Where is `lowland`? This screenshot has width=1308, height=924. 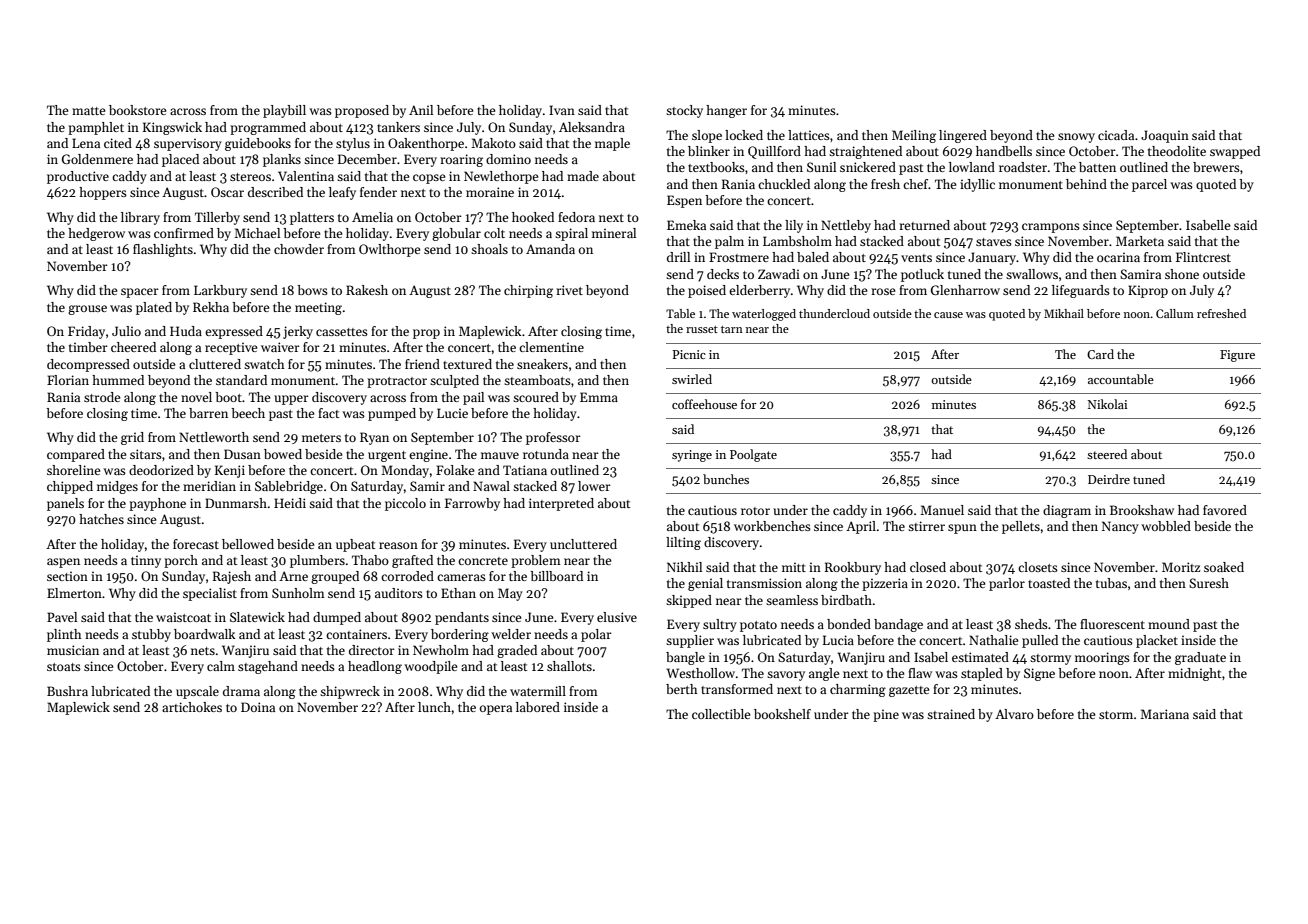 lowland is located at coordinates (972, 167).
